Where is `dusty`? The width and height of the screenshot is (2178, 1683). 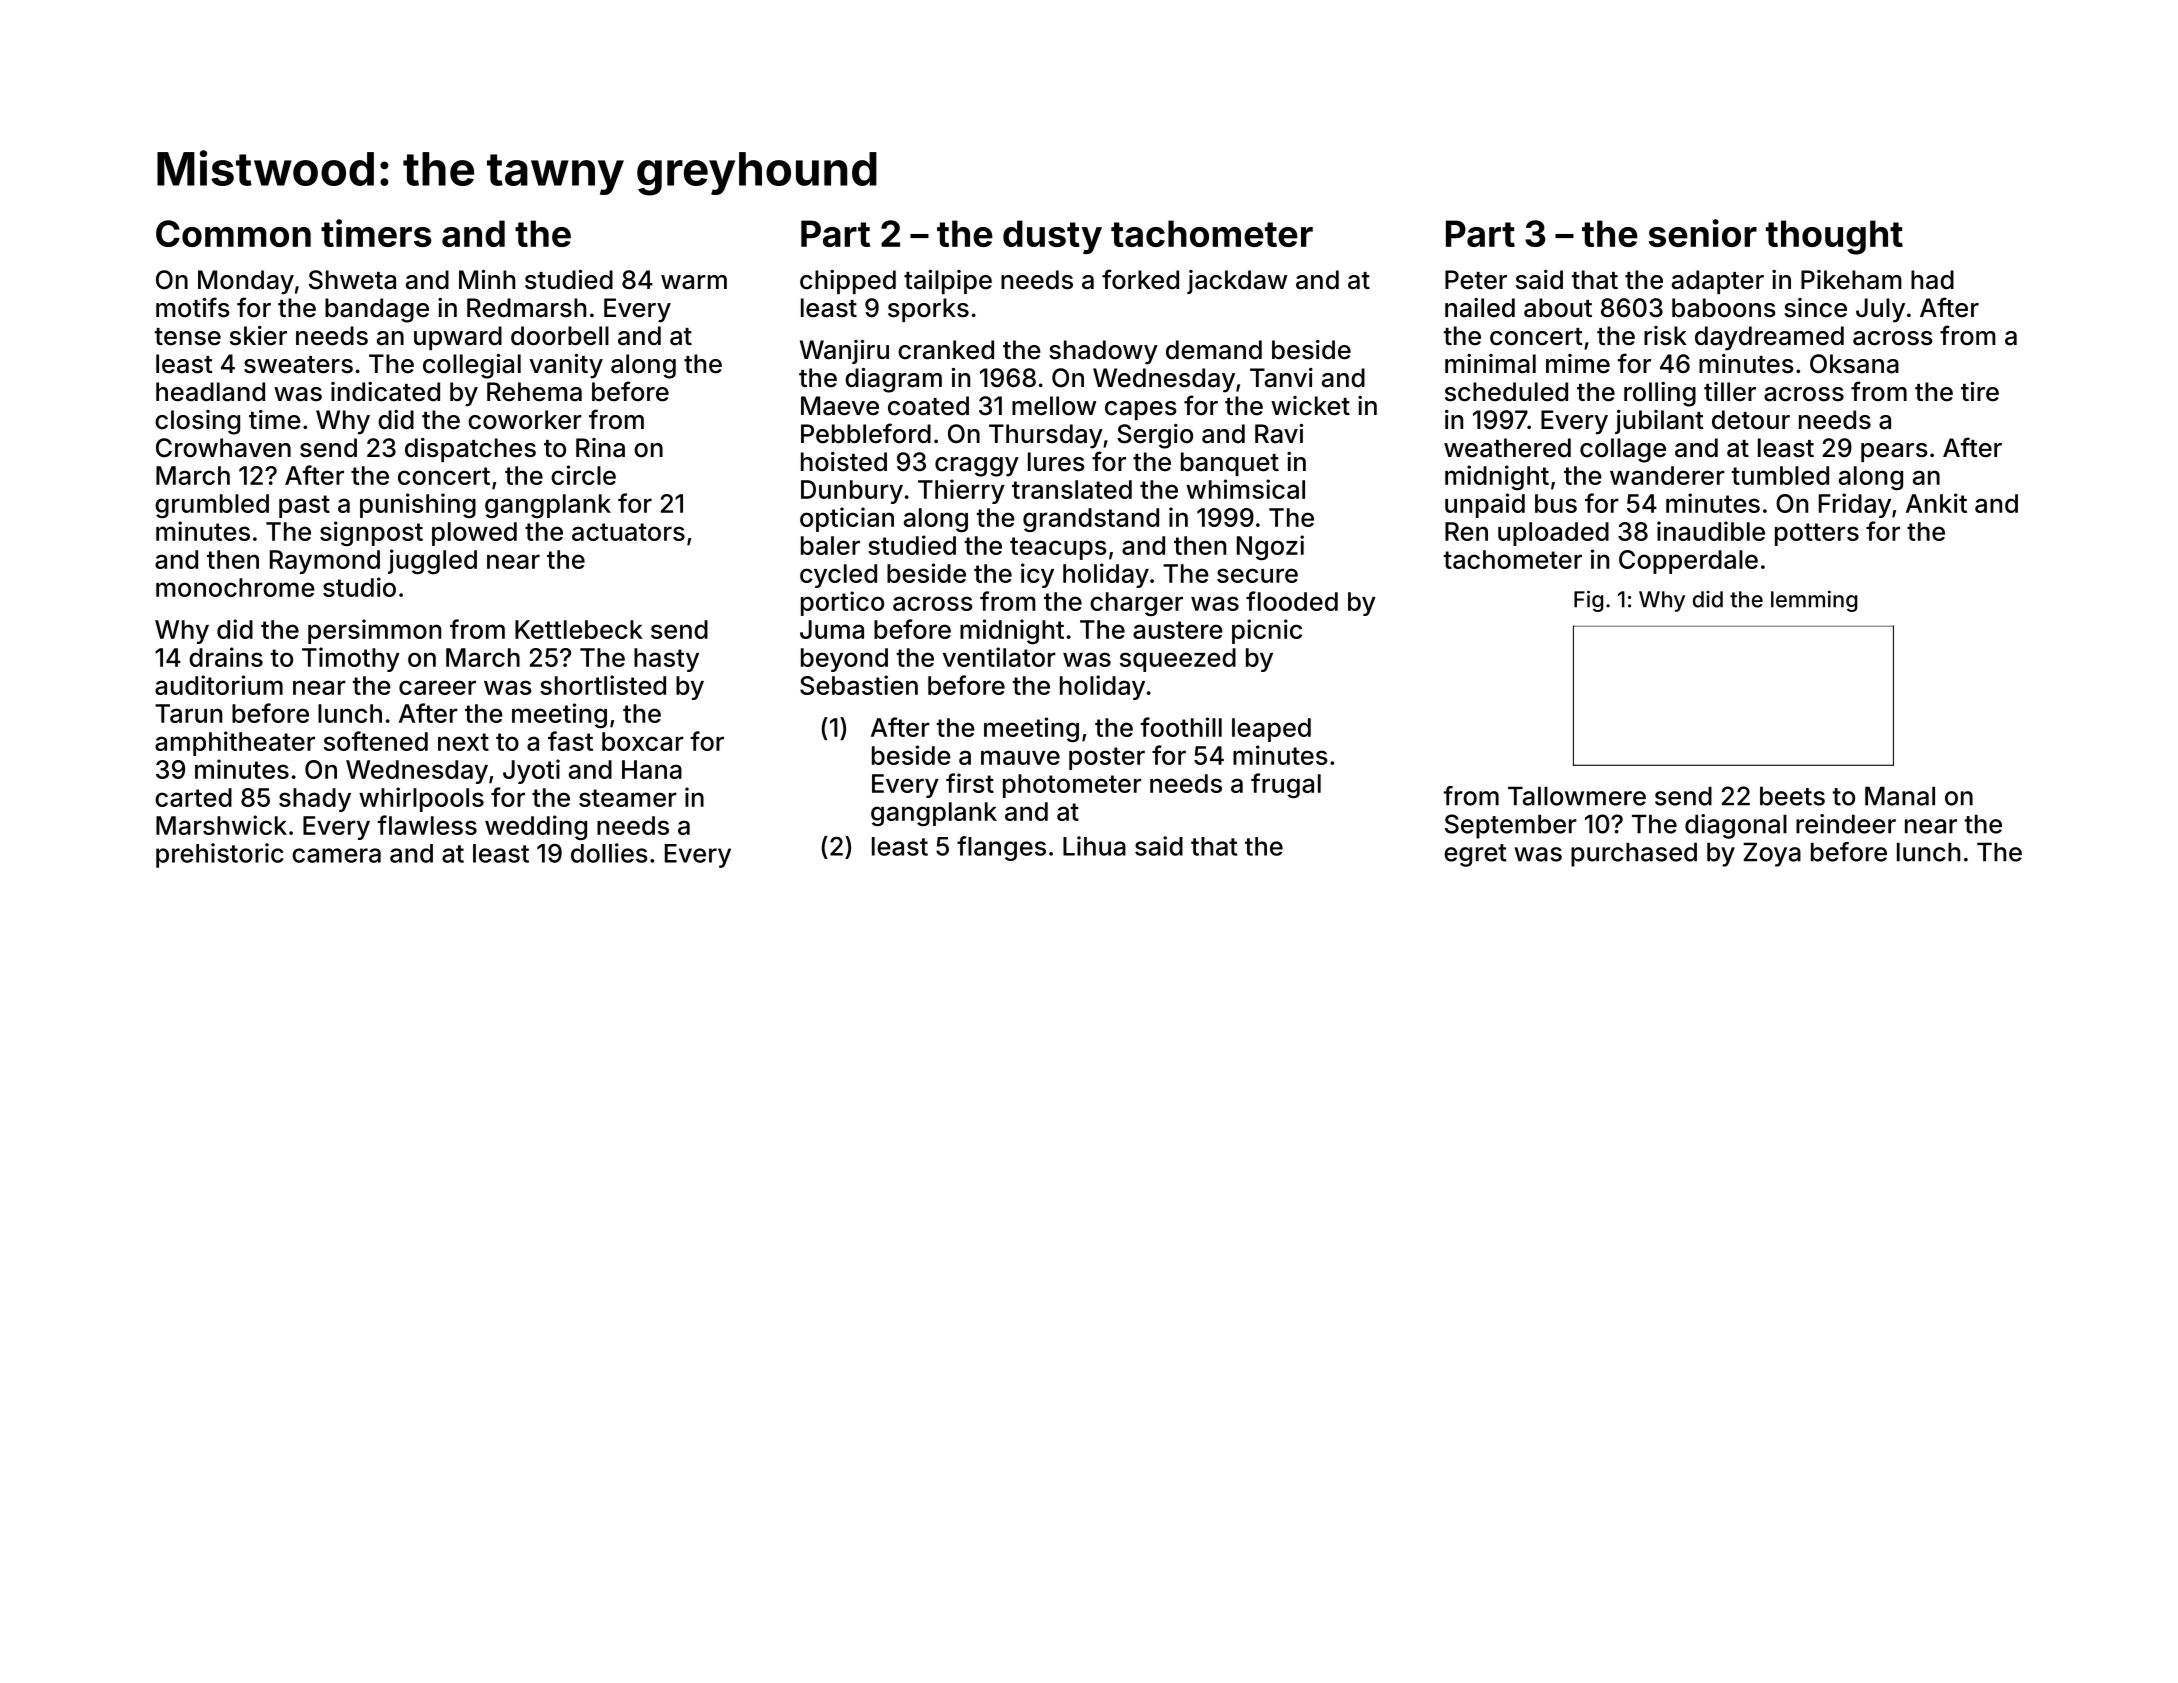
dusty is located at coordinates (1052, 237).
